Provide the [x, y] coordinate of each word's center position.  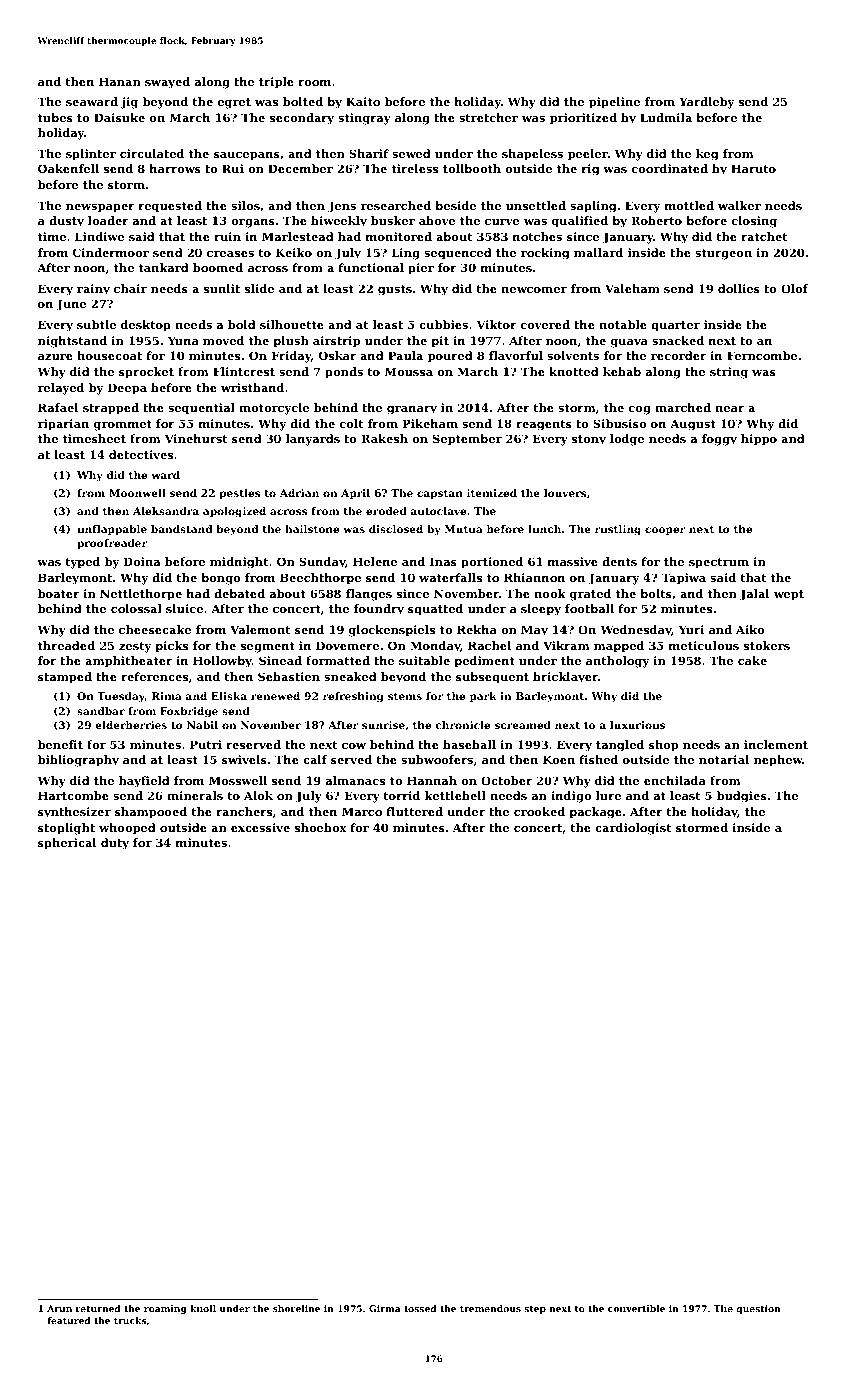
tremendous [490, 1308]
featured [68, 1320]
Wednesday [636, 631]
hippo [759, 440]
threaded [66, 645]
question [758, 1309]
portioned [492, 563]
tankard [164, 267]
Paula [405, 355]
